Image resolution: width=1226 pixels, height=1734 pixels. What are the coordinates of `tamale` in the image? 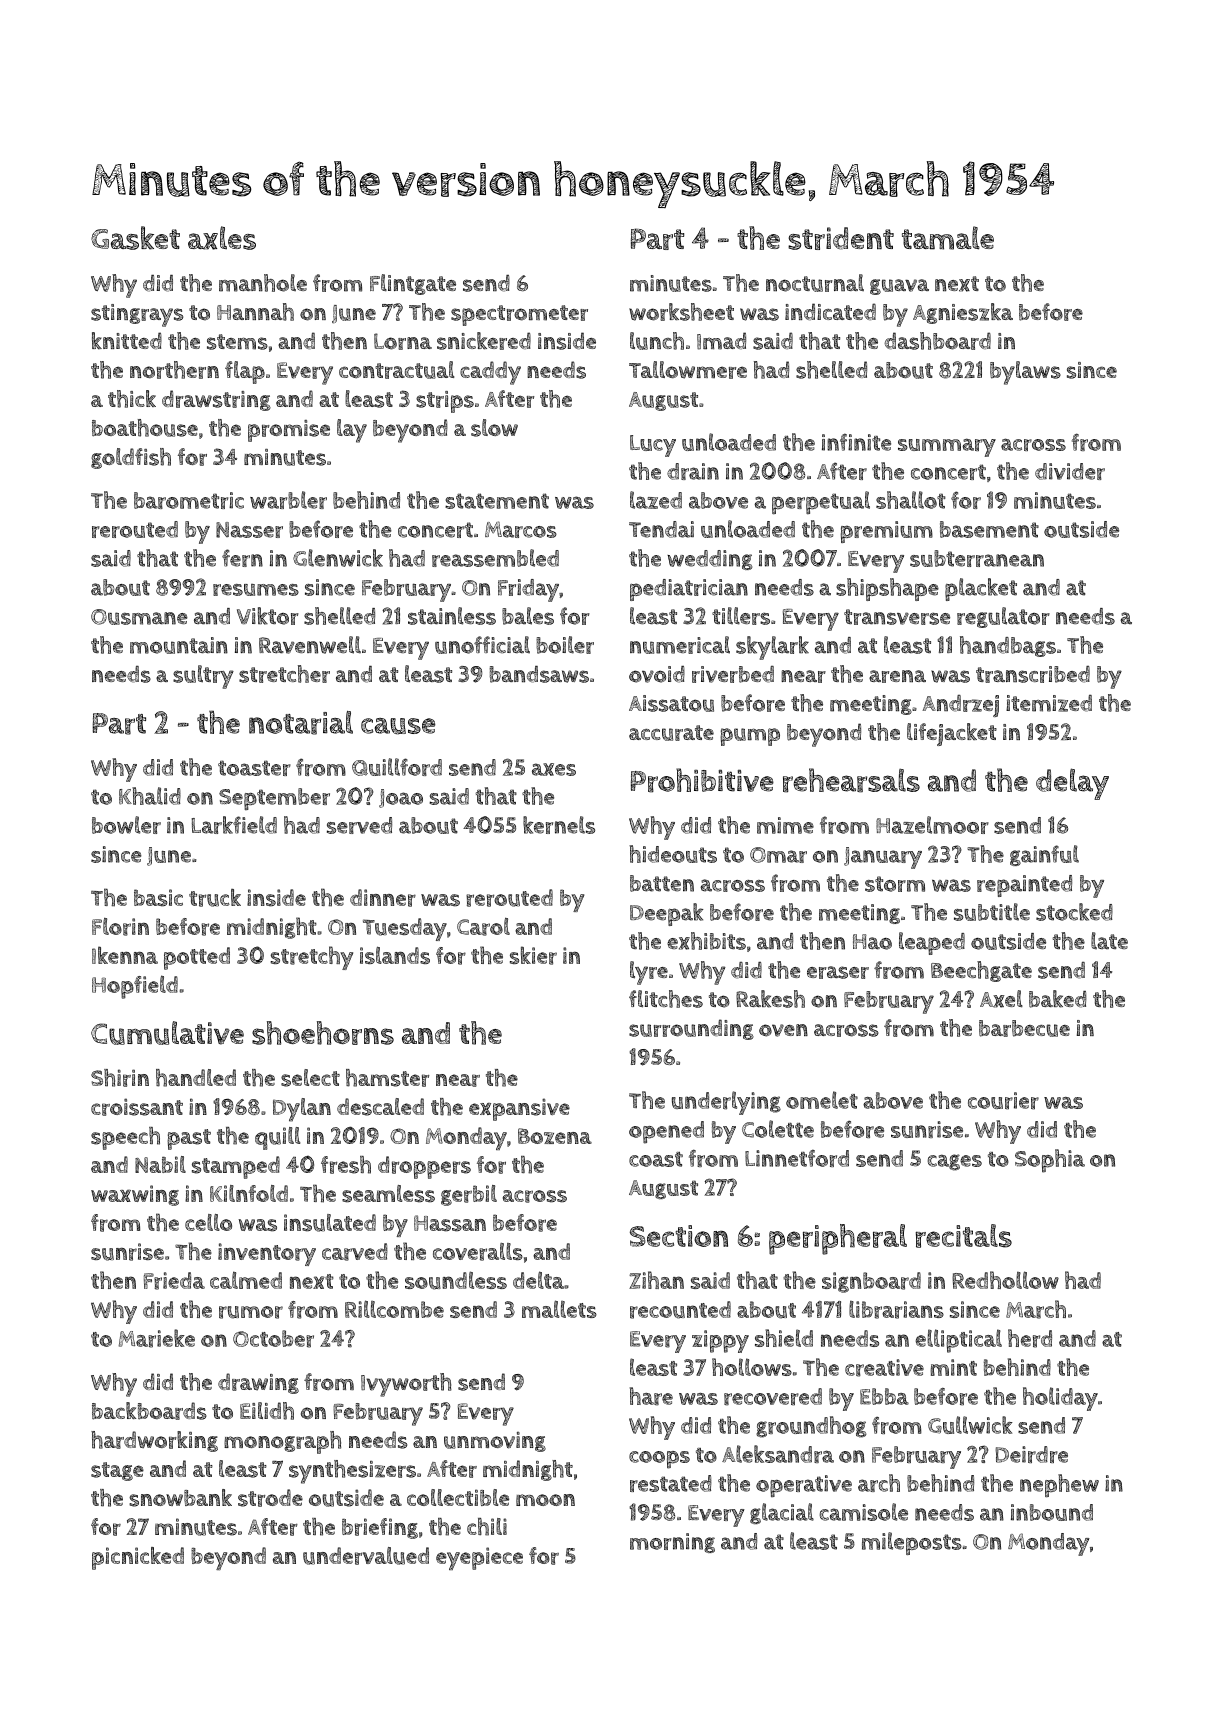 It's located at (948, 238).
